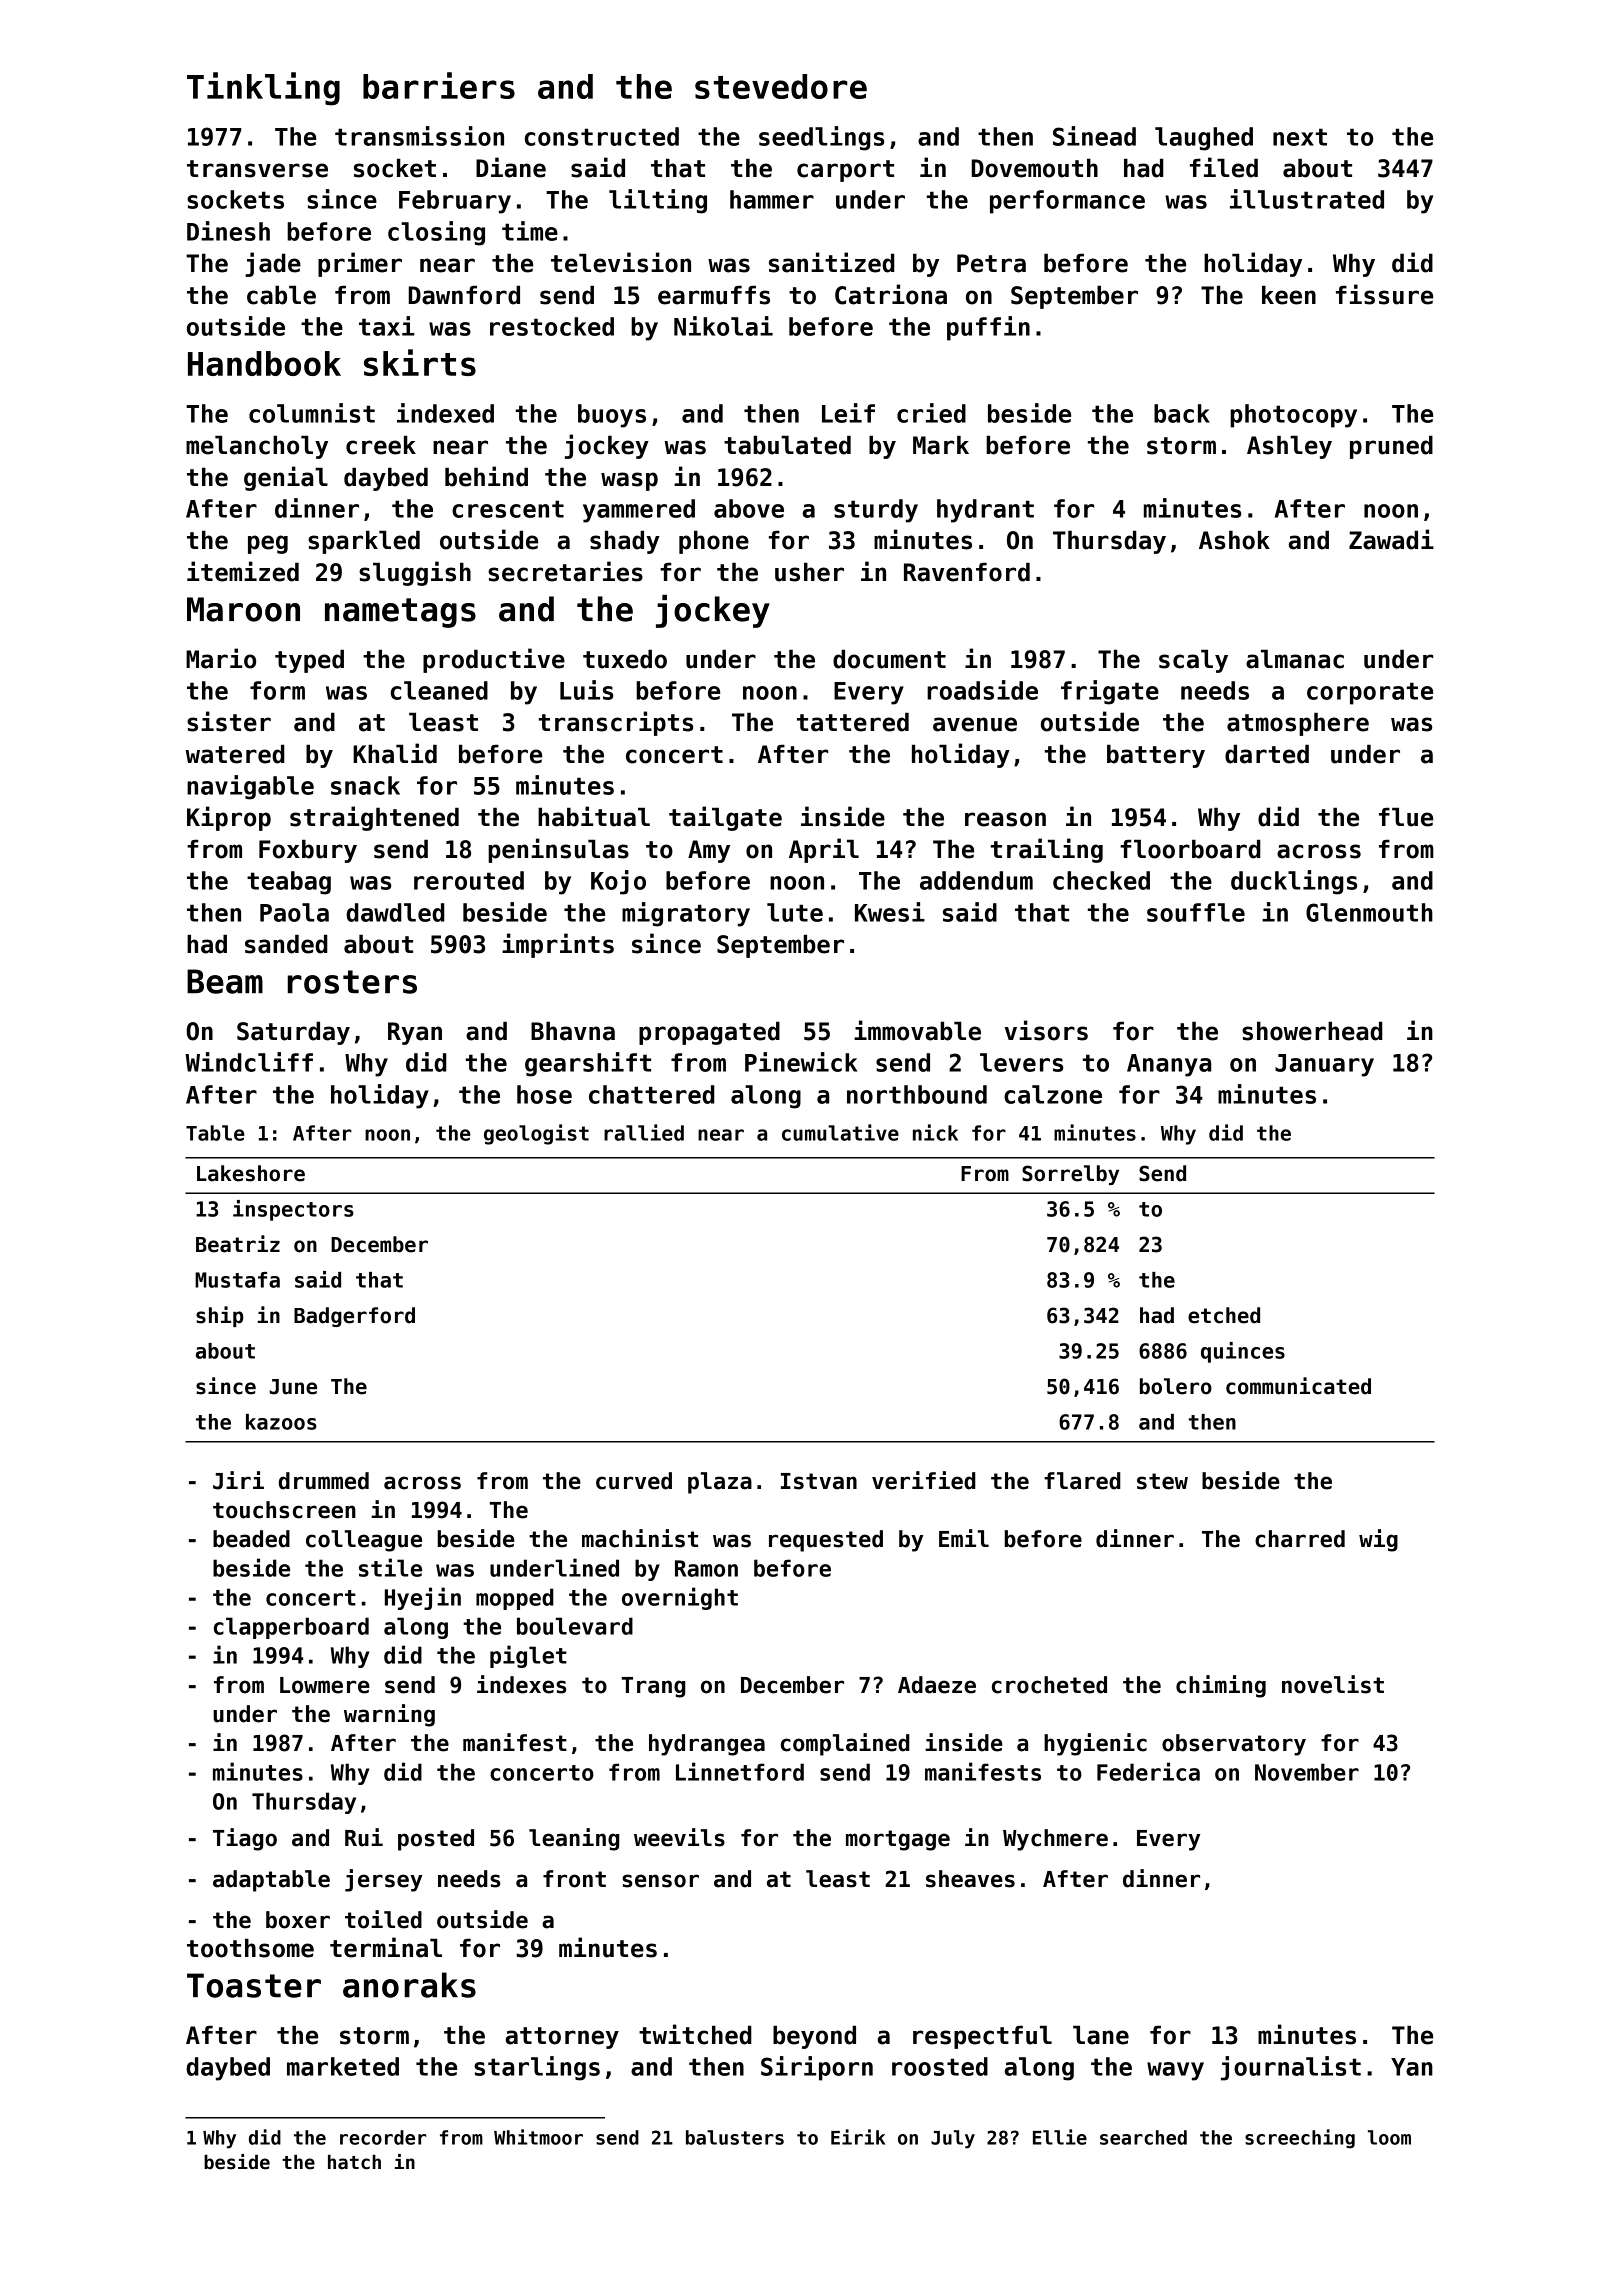 The width and height of the screenshot is (1620, 2292). I want to click on Beam, so click(225, 981).
